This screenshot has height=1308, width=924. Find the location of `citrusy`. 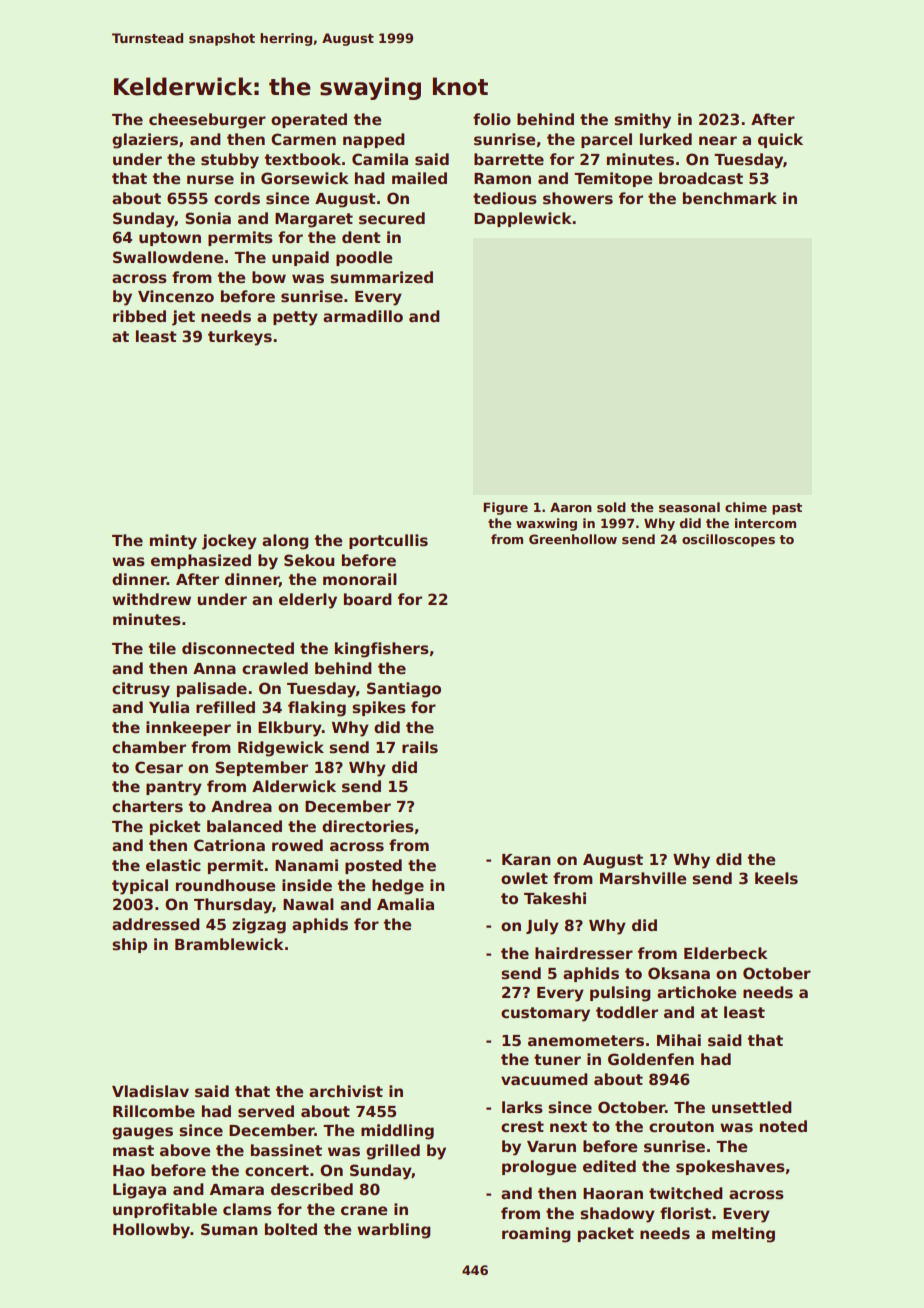

citrusy is located at coordinates (141, 690).
